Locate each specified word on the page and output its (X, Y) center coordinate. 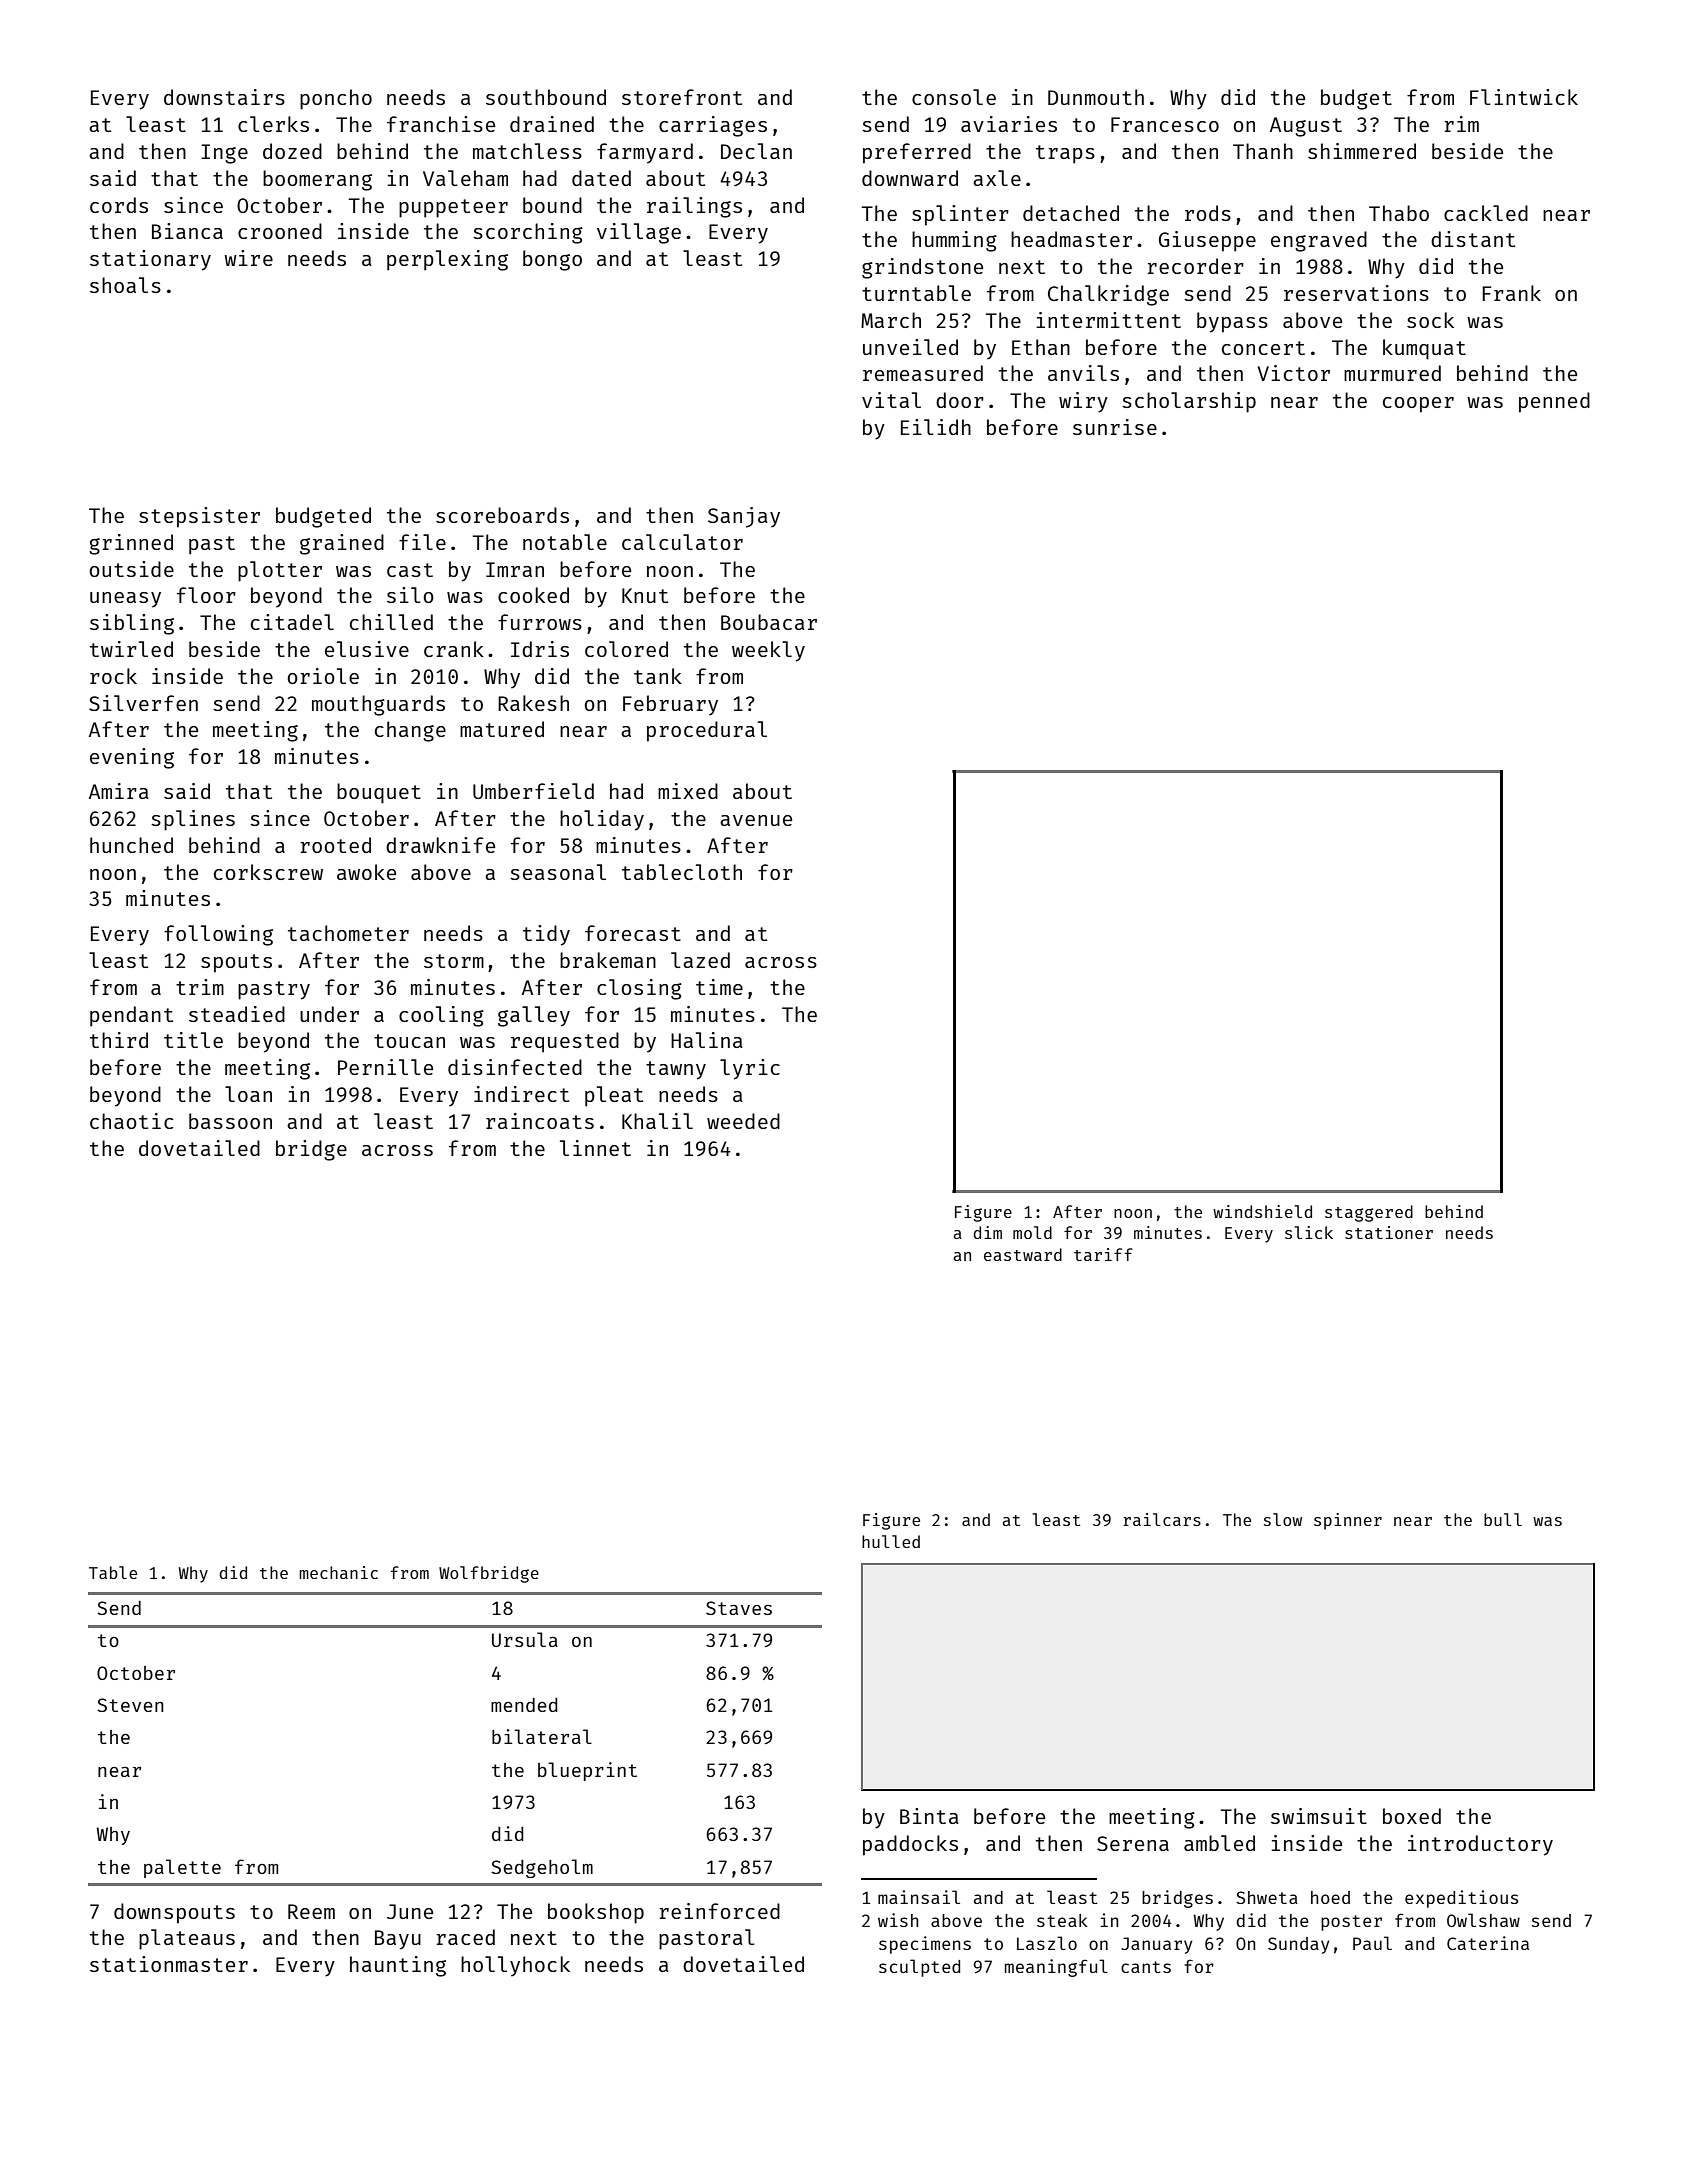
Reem (311, 1911)
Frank (1511, 293)
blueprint (587, 1771)
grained (342, 544)
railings (694, 207)
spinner (1348, 1521)
